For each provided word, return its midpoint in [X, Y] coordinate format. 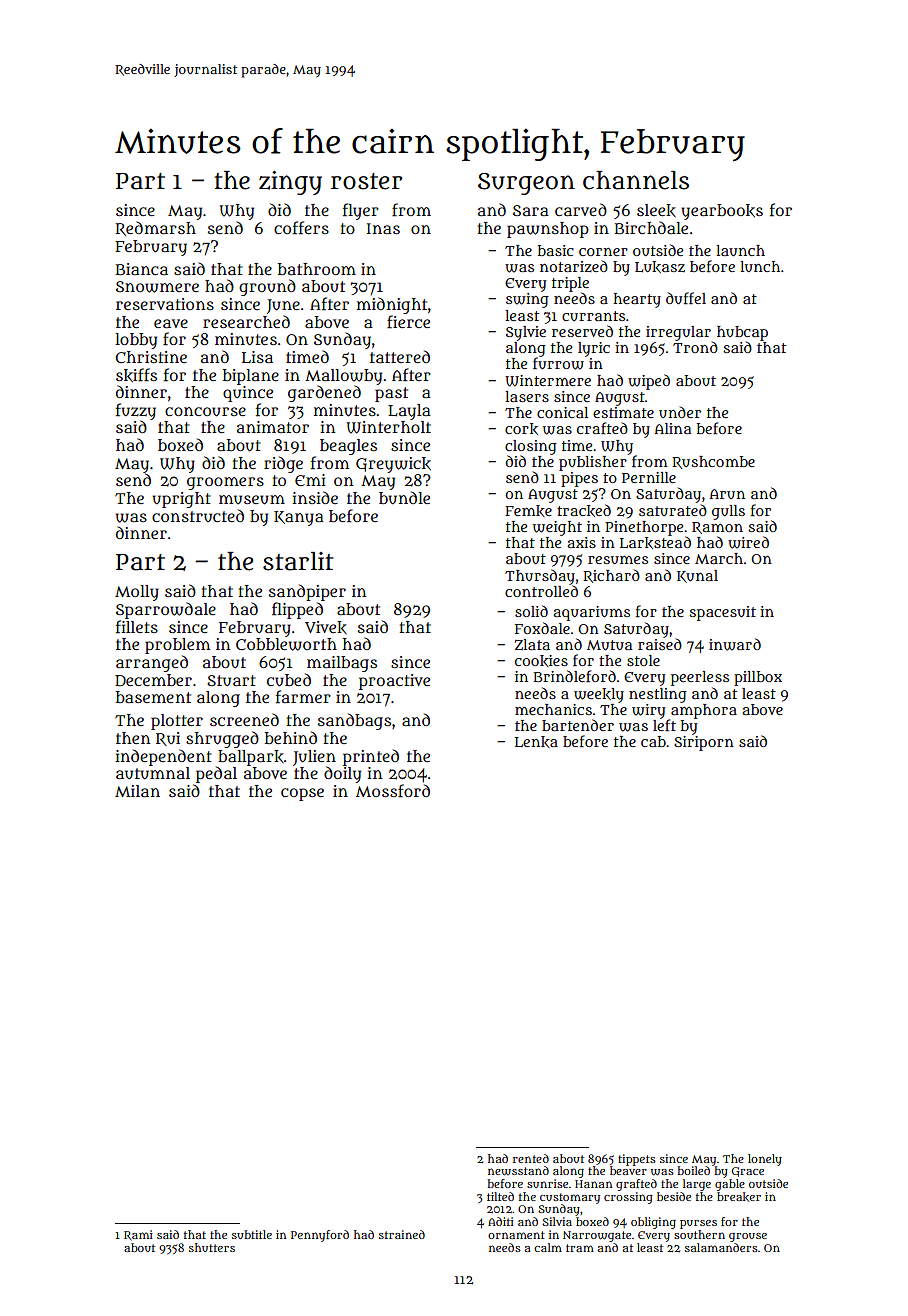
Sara [531, 210]
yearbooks [722, 212]
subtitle [252, 1234]
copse [302, 794]
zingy [290, 183]
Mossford [393, 791]
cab [653, 741]
